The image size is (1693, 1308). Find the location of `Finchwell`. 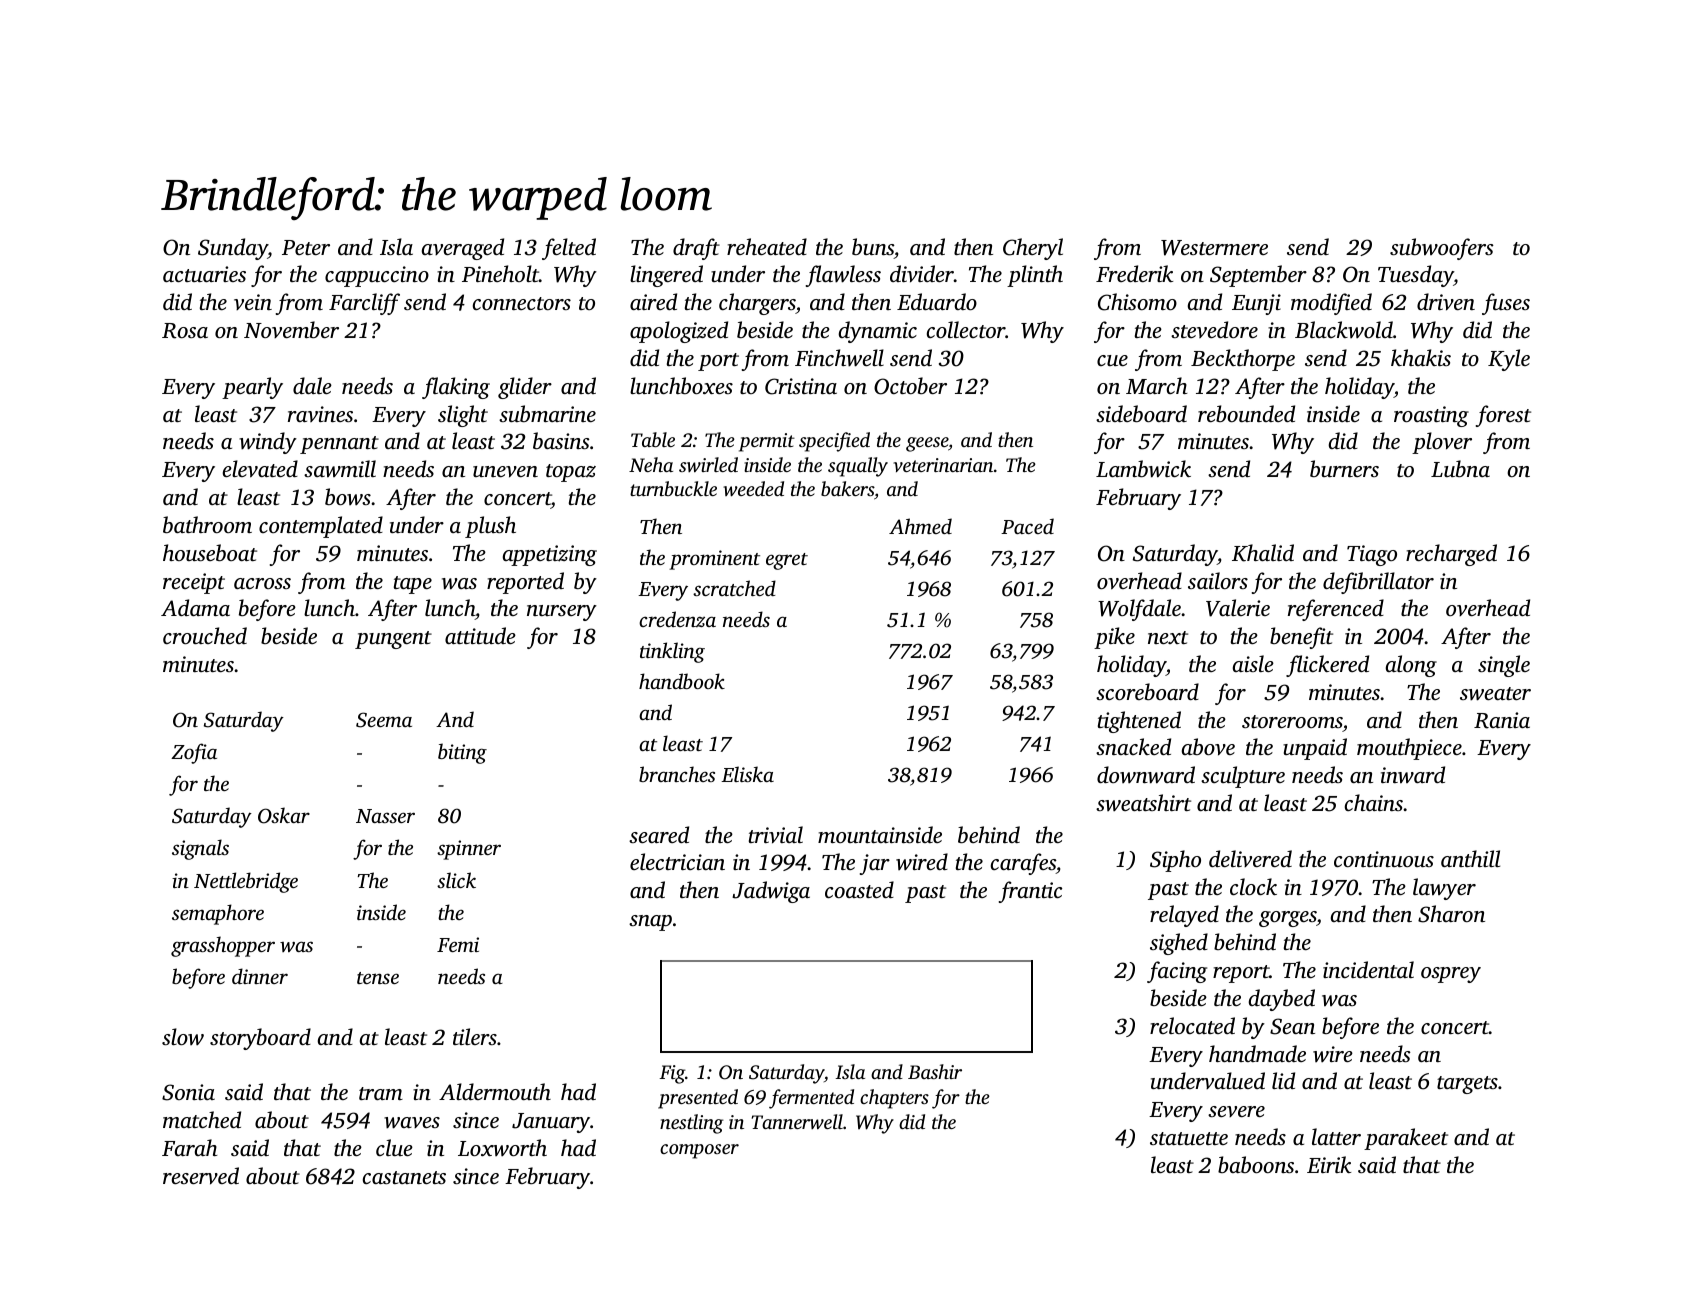

Finchwell is located at coordinates (839, 358).
